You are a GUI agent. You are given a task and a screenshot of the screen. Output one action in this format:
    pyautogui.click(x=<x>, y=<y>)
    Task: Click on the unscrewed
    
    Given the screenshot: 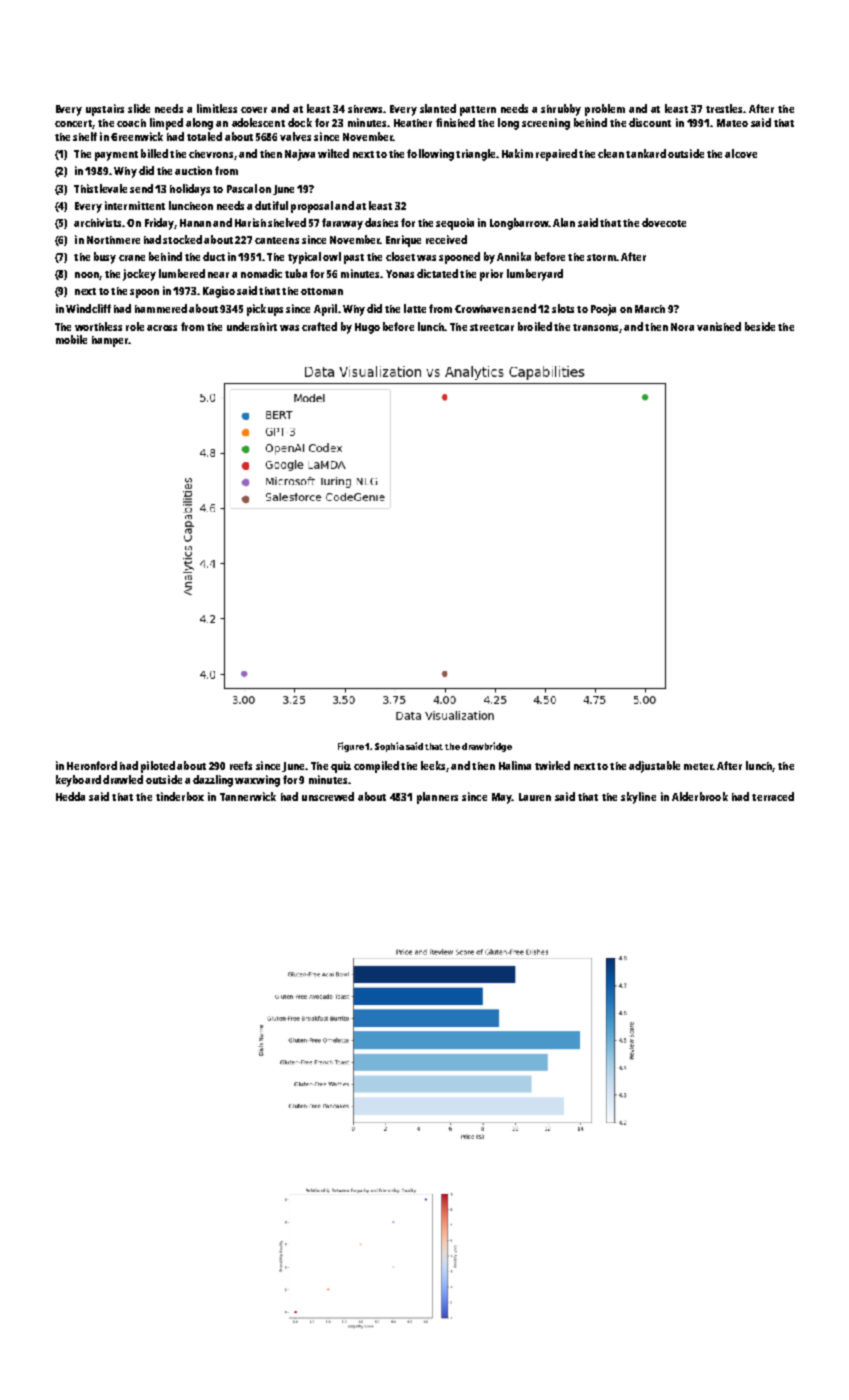 What is the action you would take?
    pyautogui.click(x=328, y=796)
